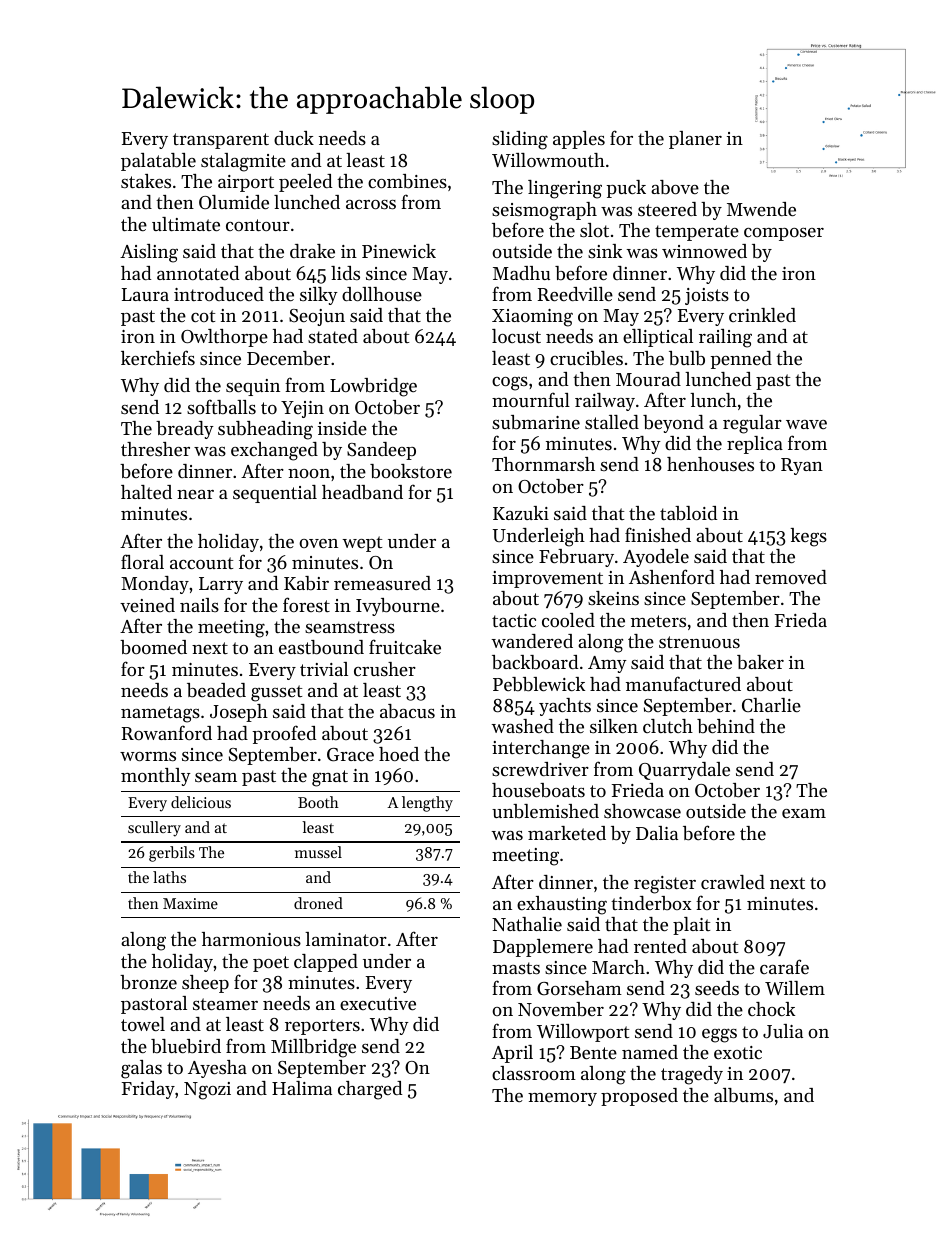  What do you see at coordinates (795, 988) in the screenshot?
I see `Willem` at bounding box center [795, 988].
